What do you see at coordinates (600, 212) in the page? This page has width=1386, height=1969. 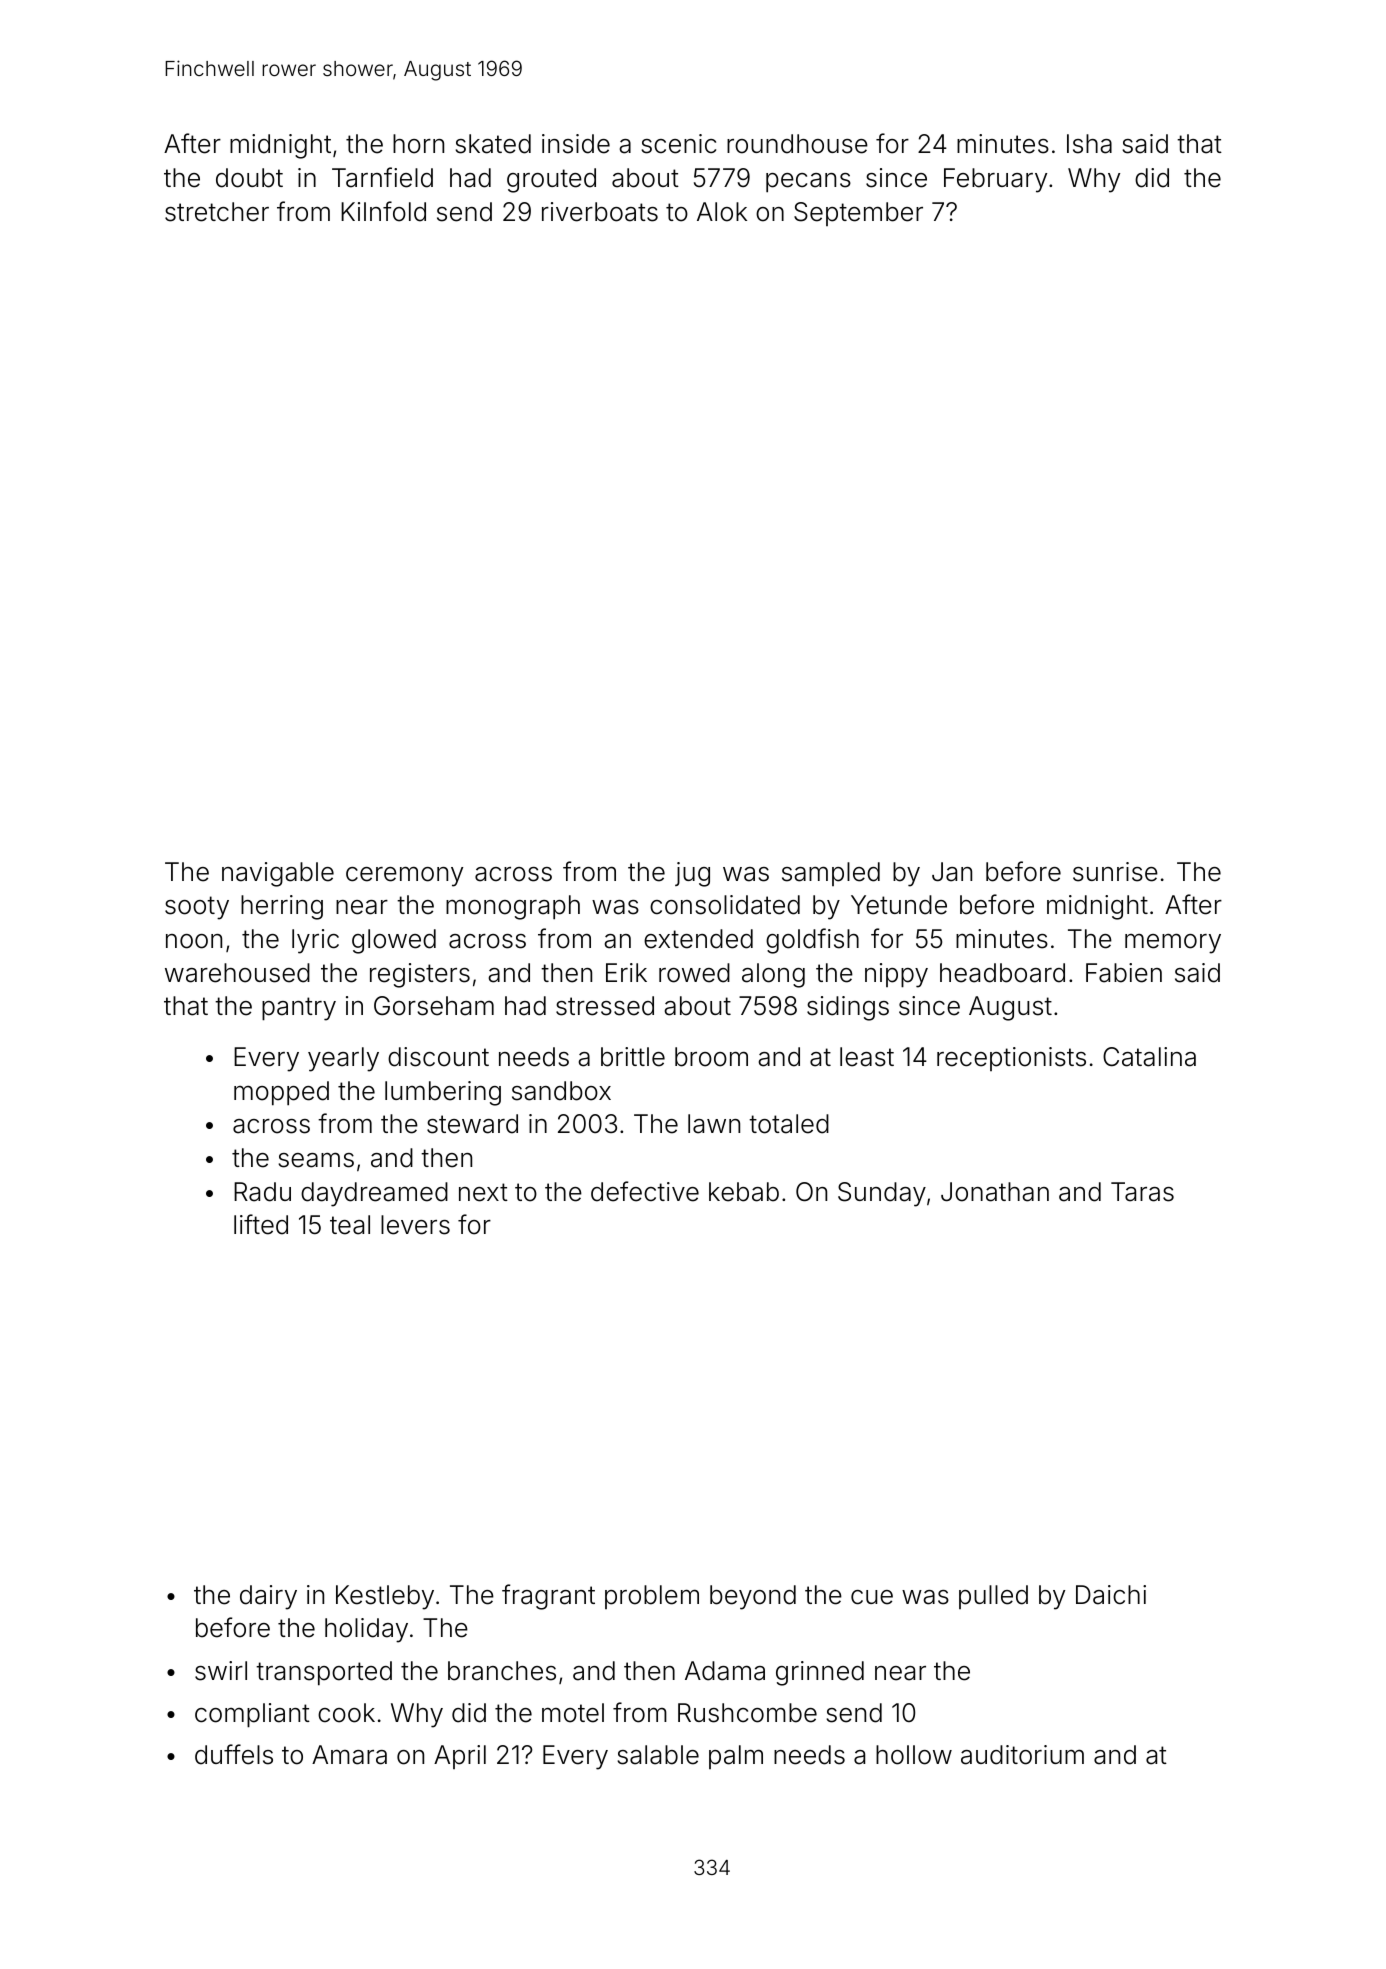 I see `riverboats` at bounding box center [600, 212].
